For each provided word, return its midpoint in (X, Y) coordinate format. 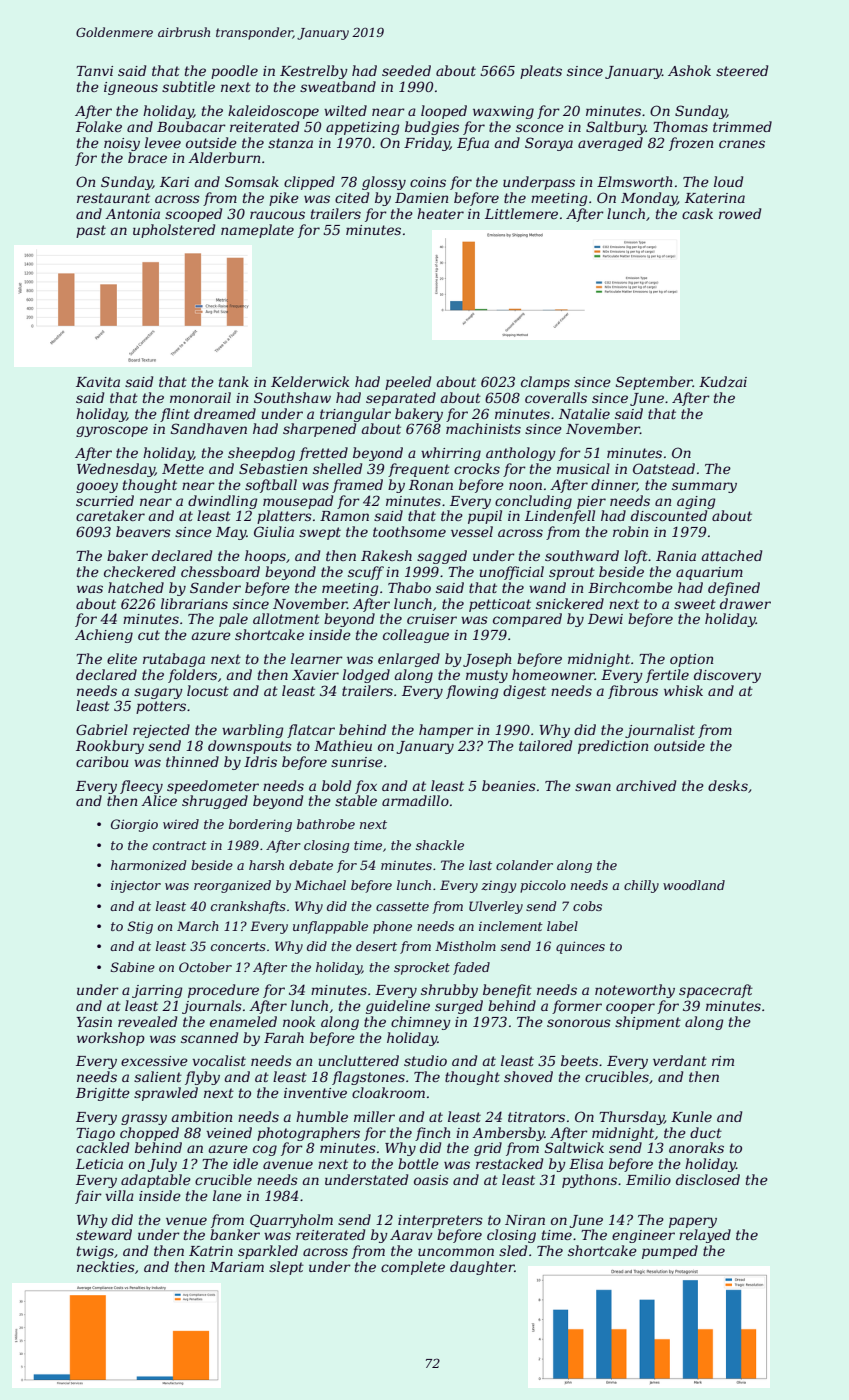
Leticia (99, 1164)
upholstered (174, 231)
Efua (473, 144)
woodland (694, 885)
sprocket (422, 968)
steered (742, 70)
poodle (234, 72)
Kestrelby (314, 72)
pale (233, 620)
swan (593, 787)
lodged (366, 676)
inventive (315, 1093)
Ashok (689, 70)
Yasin (94, 1022)
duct (706, 1132)
